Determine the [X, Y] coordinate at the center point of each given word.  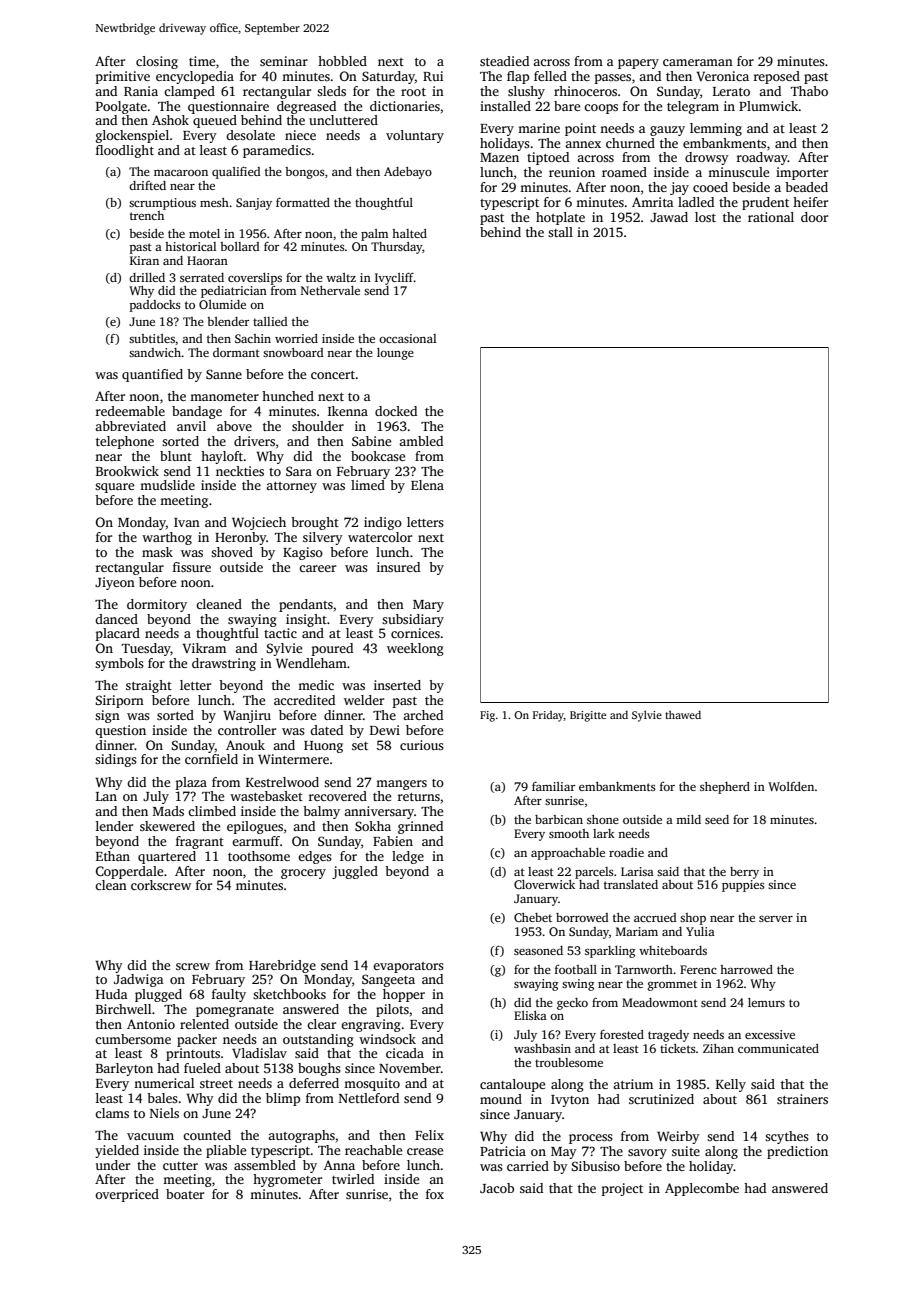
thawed [683, 714]
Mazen [499, 157]
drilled [147, 277]
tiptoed [548, 158]
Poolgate [121, 107]
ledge [408, 857]
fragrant [200, 842]
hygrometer [287, 1180]
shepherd [725, 788]
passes [613, 79]
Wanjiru [247, 716]
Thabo [809, 91]
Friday [548, 716]
